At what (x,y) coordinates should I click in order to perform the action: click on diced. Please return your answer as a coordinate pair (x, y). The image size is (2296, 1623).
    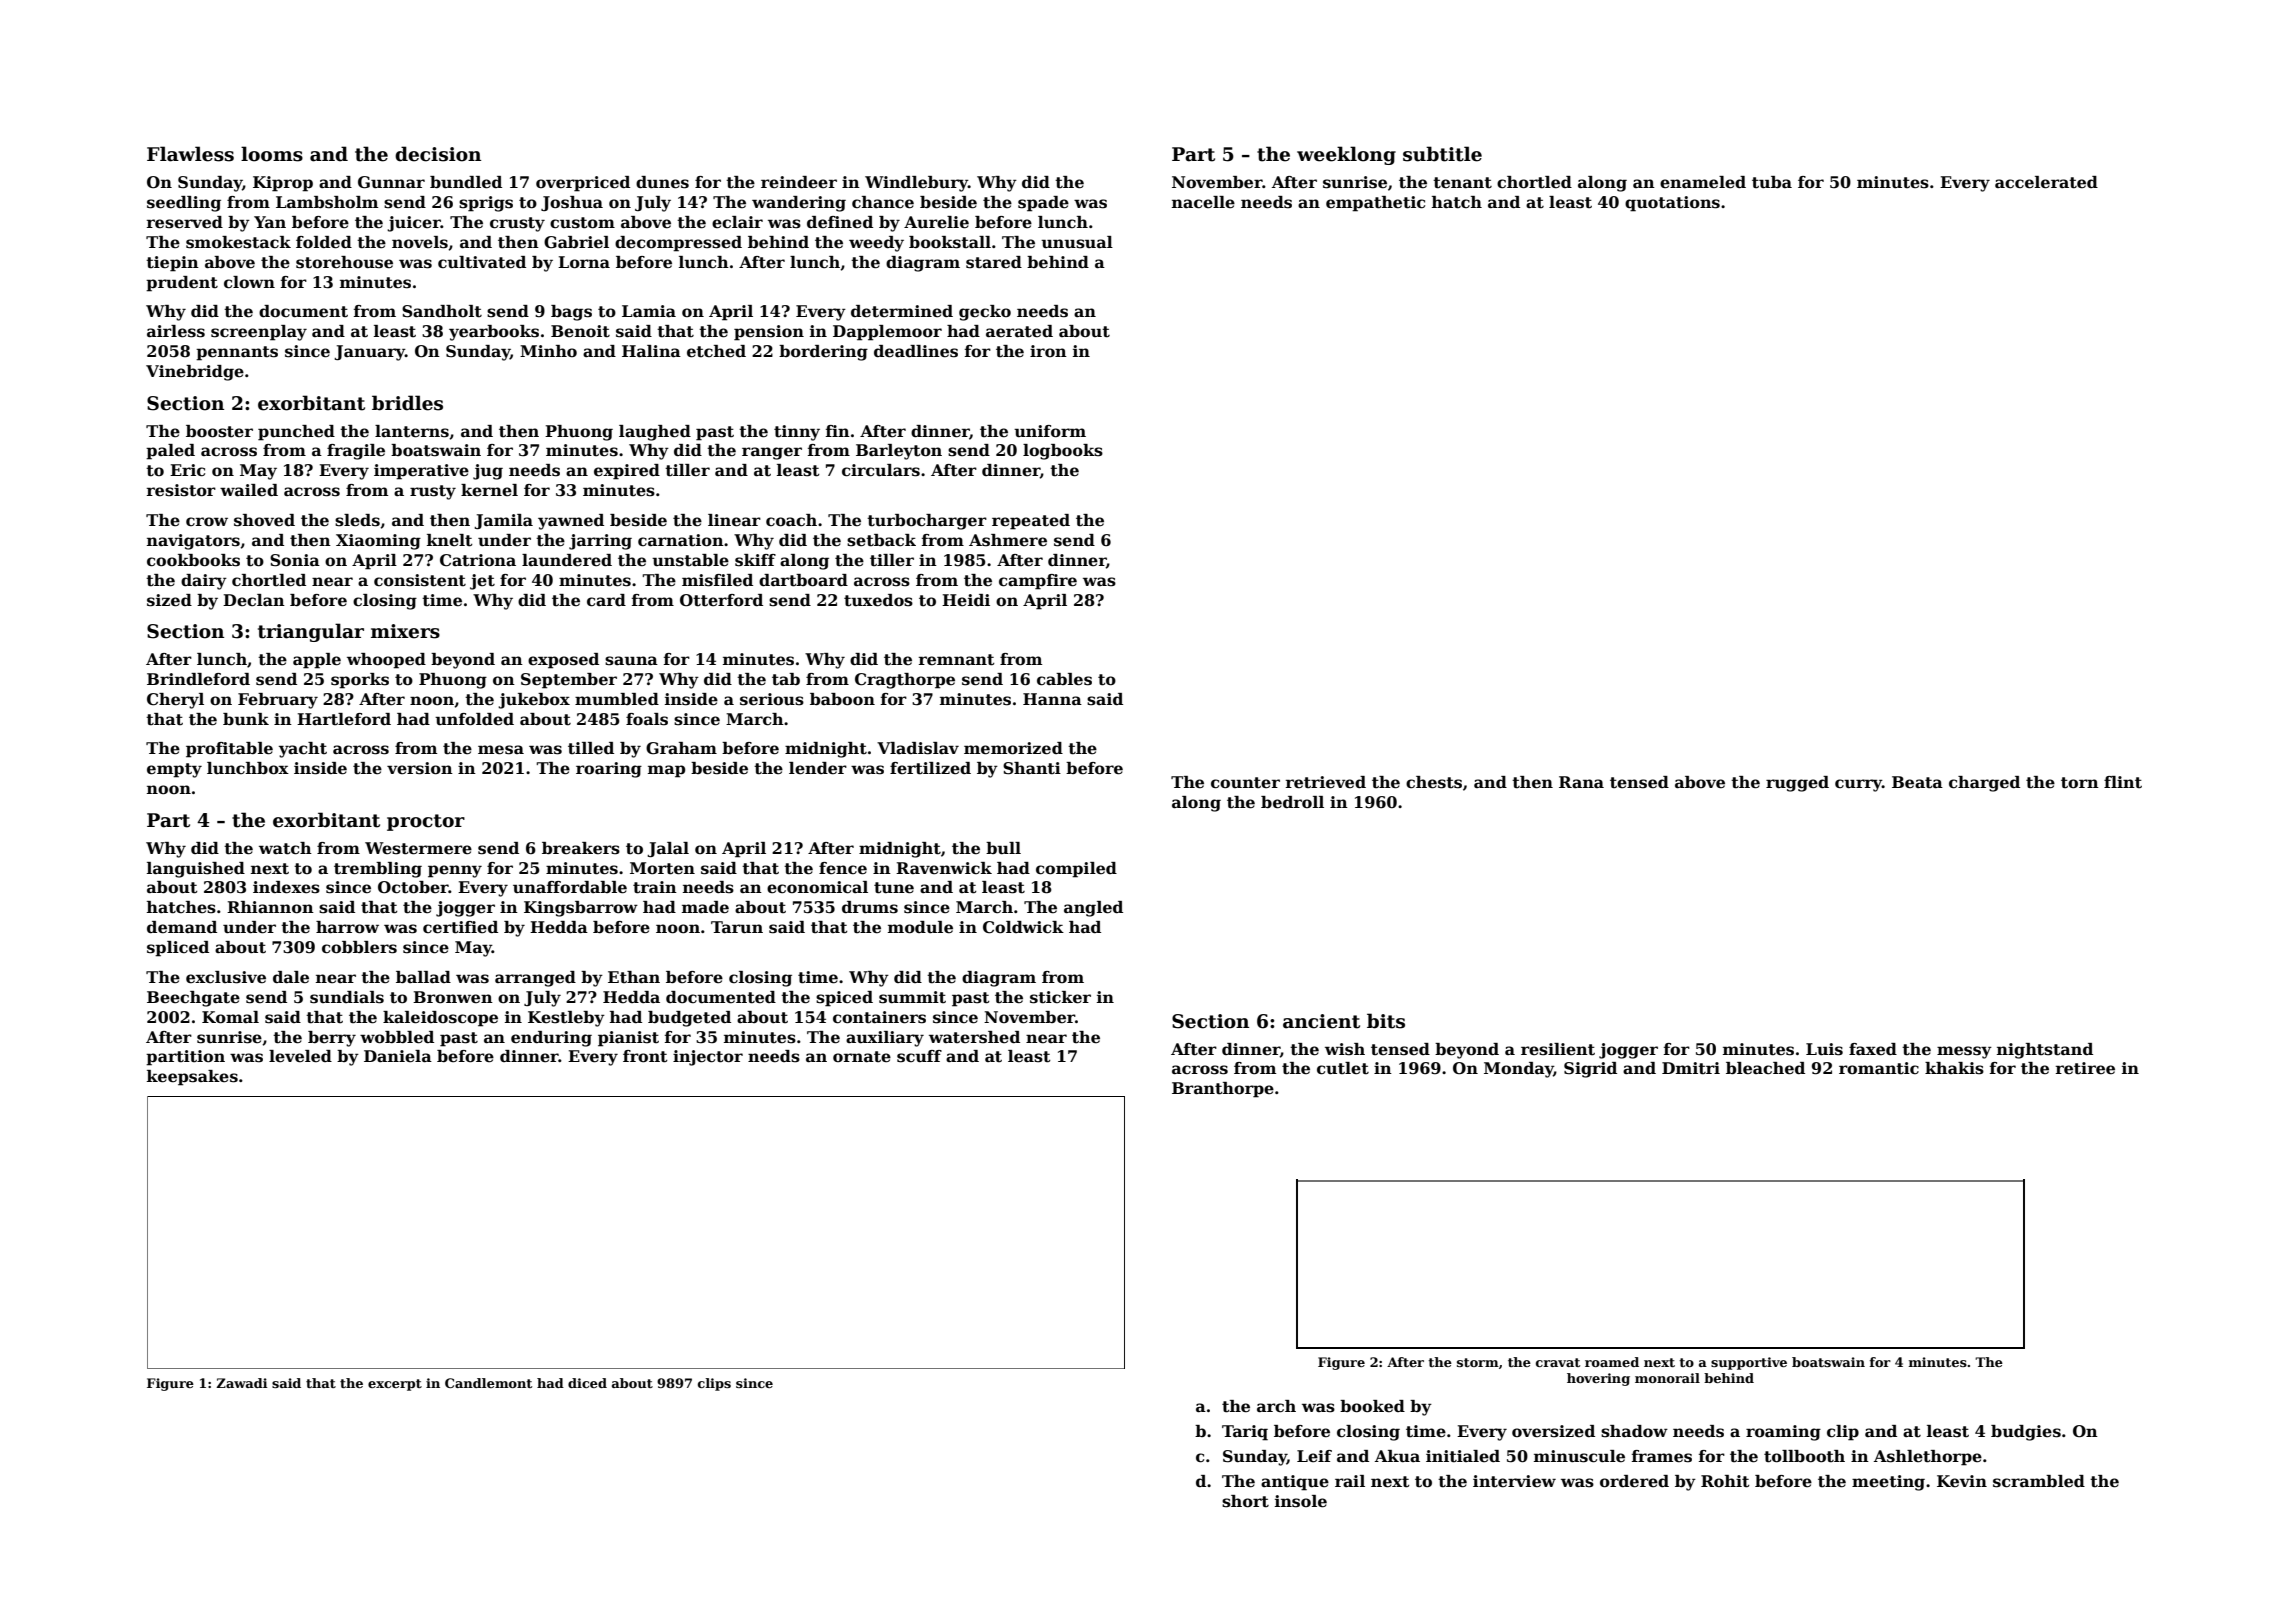
    Looking at the image, I should click on (587, 1383).
